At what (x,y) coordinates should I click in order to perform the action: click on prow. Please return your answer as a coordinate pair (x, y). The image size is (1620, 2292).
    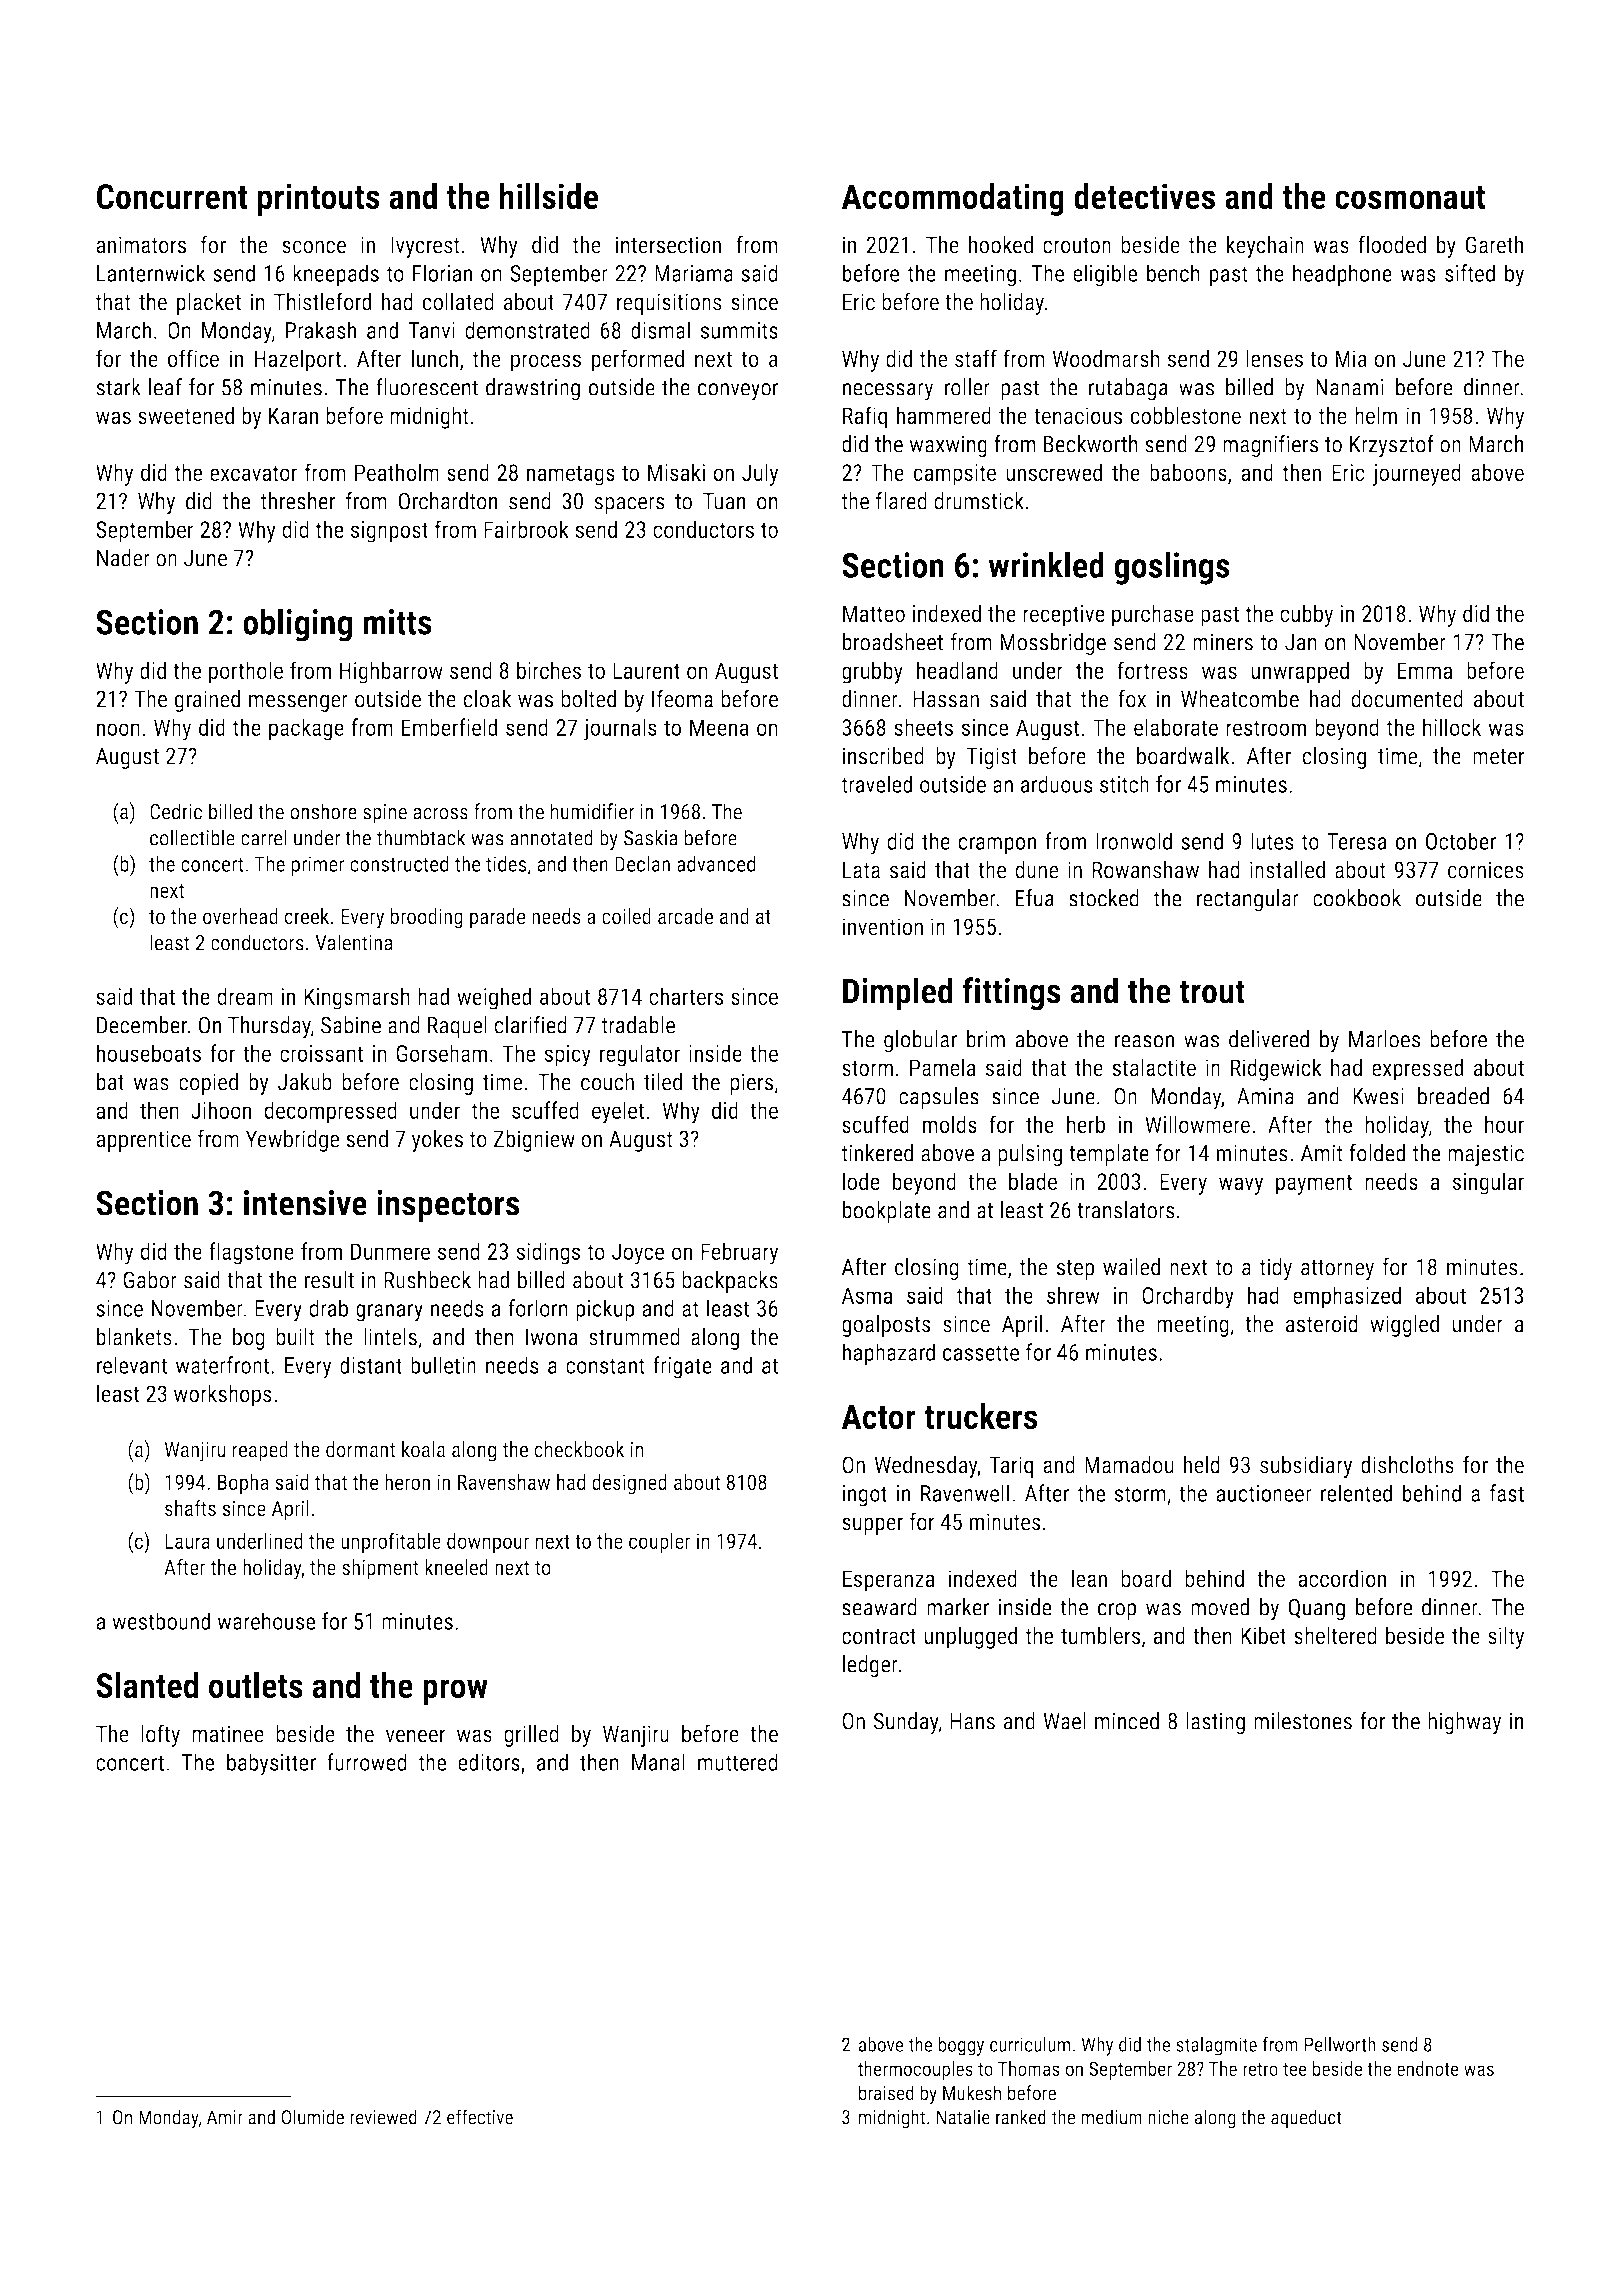
    Looking at the image, I should click on (455, 1692).
